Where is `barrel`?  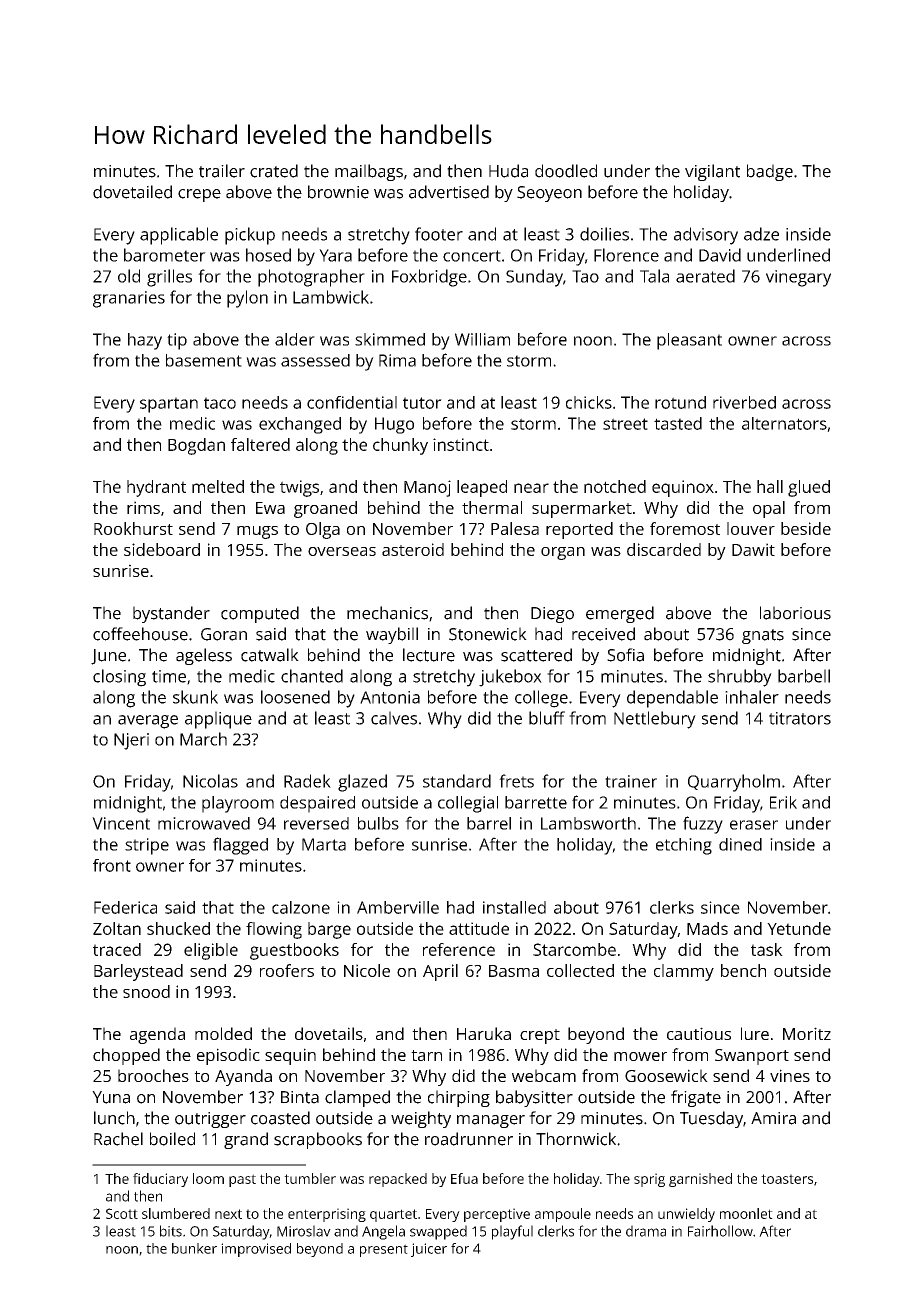 barrel is located at coordinates (489, 823).
